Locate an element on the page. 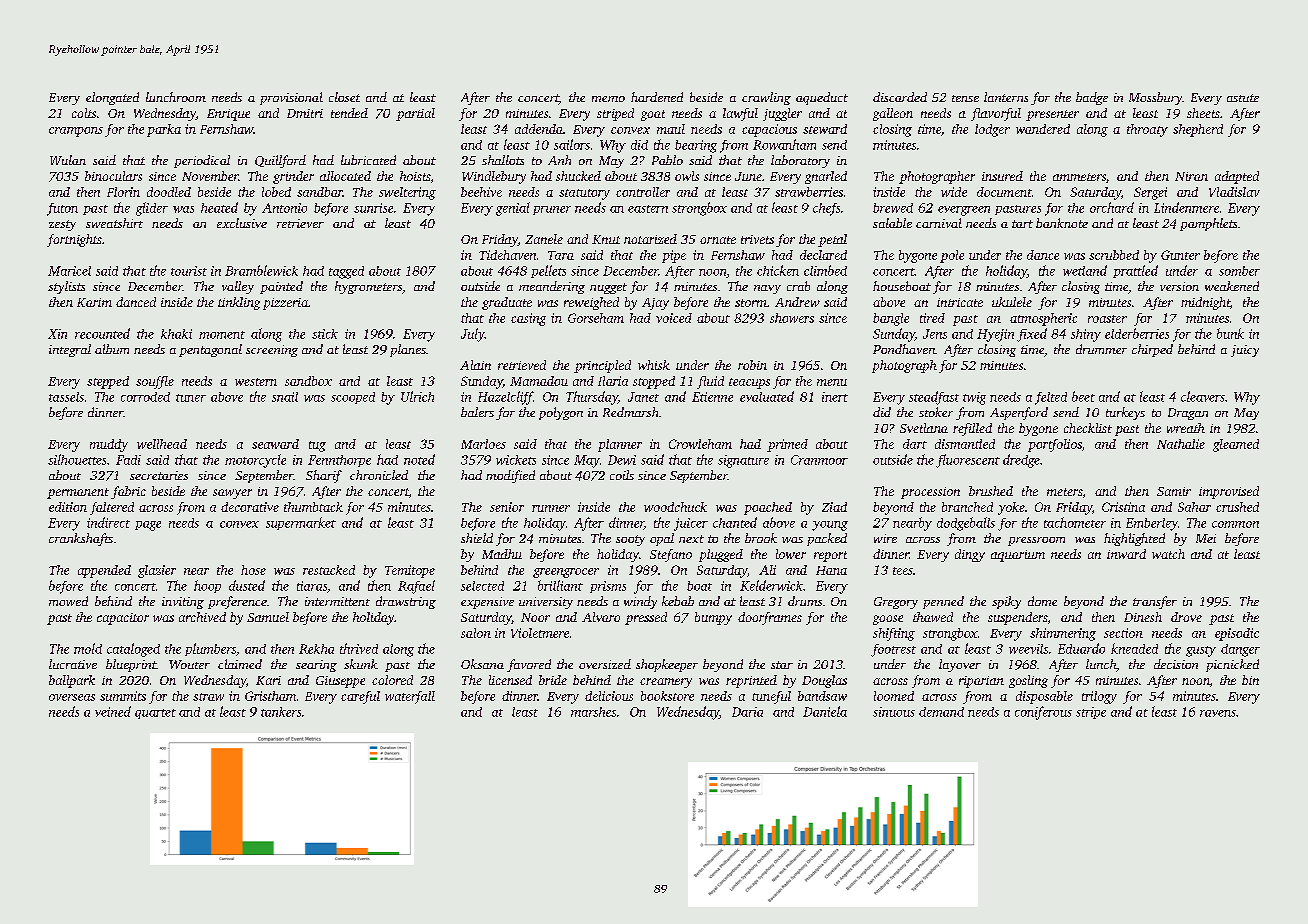  veined is located at coordinates (113, 711).
